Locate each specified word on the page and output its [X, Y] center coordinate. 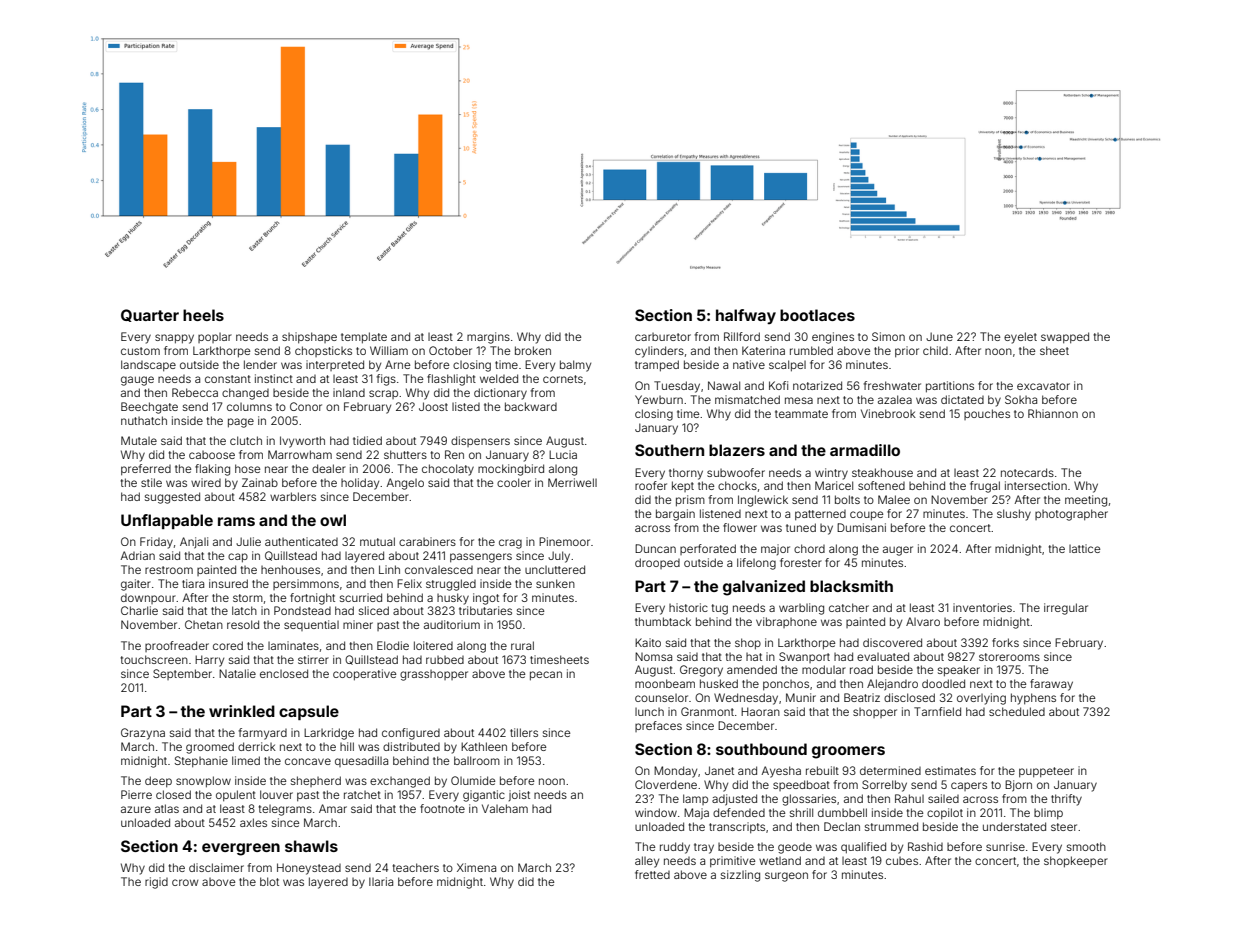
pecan [546, 676]
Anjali [194, 543]
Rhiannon [1053, 413]
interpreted [335, 365]
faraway [1051, 685]
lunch [649, 712]
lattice [1084, 548]
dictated [962, 399]
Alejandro [892, 685]
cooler [514, 482]
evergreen [241, 849]
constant [228, 379]
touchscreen [154, 659]
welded [499, 378]
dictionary [500, 394]
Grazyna [143, 734]
